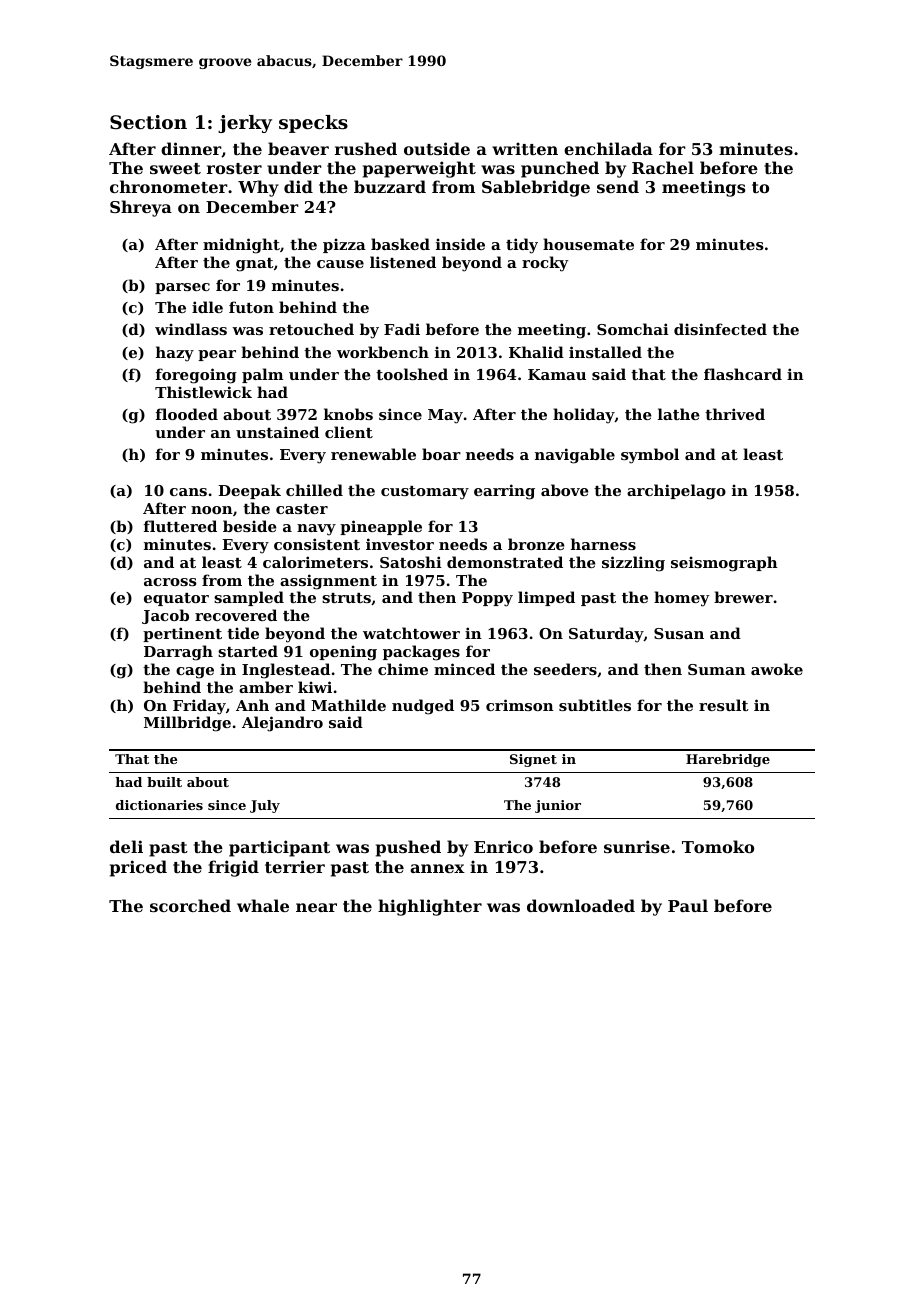 The height and width of the document is (1308, 924). I want to click on Section, so click(148, 122).
